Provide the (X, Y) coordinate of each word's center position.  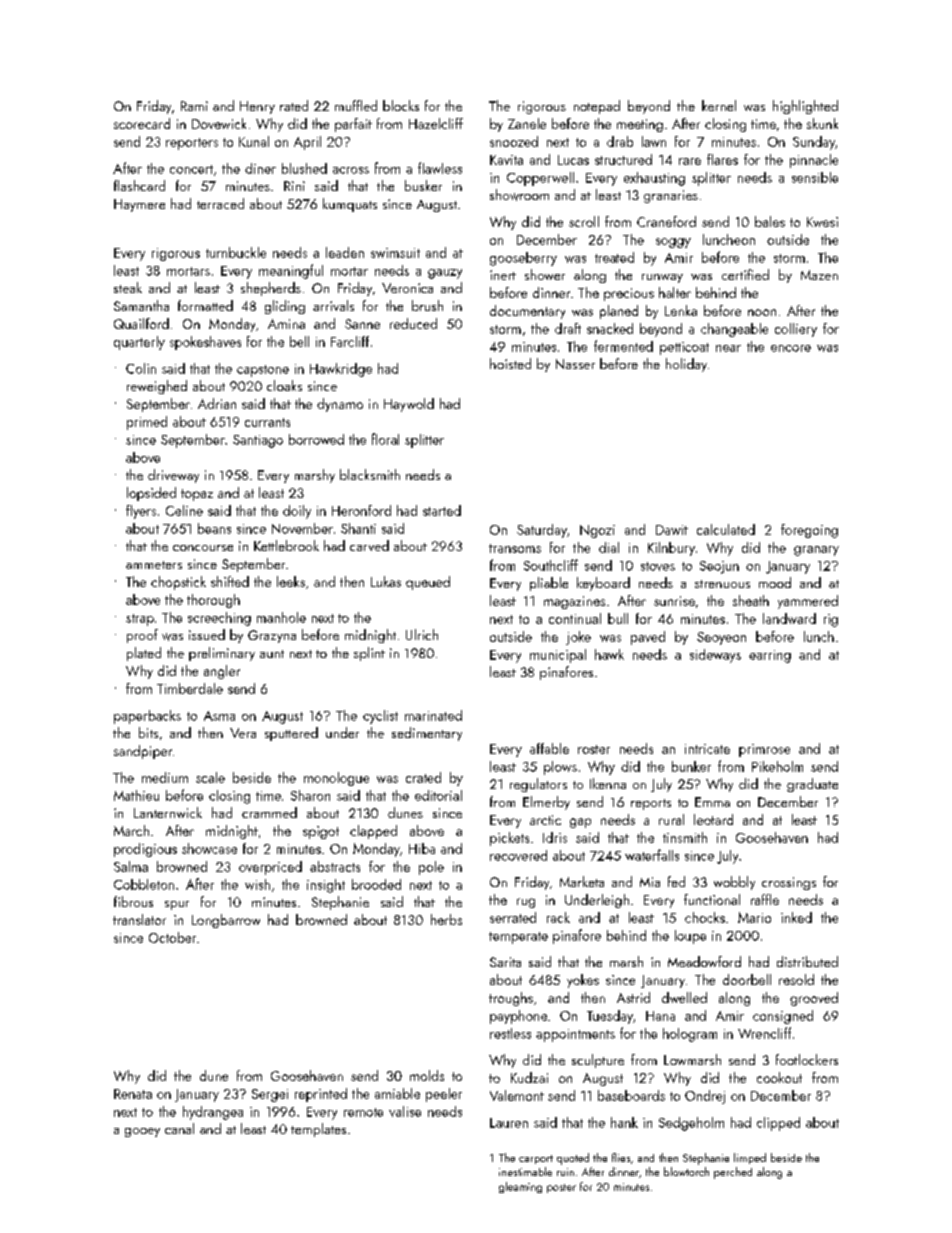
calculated (726, 529)
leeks (291, 581)
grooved (814, 999)
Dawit (672, 530)
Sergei (270, 1095)
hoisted (510, 363)
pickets (509, 839)
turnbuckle (236, 252)
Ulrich (422, 634)
